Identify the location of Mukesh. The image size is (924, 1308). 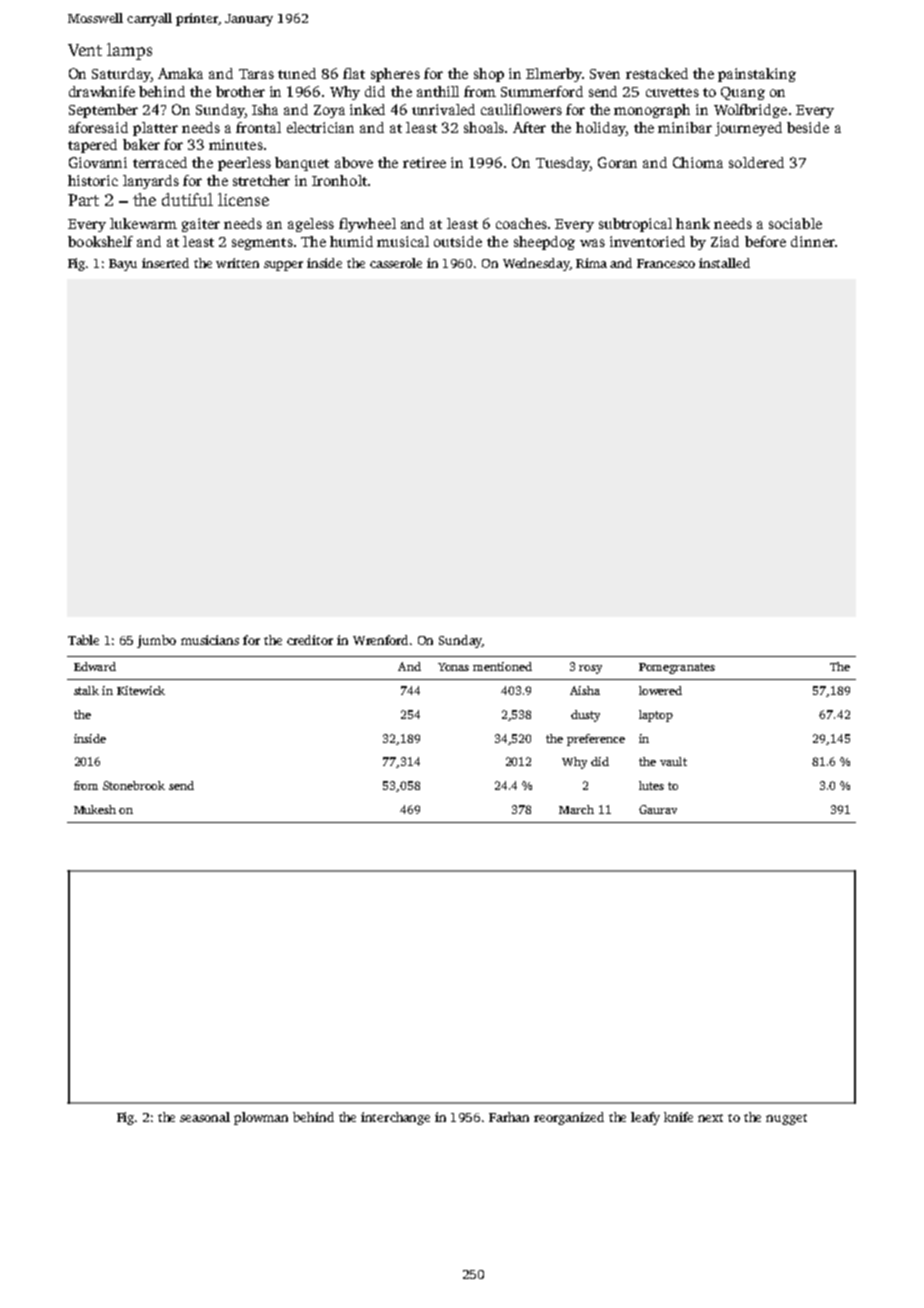
(95, 809).
